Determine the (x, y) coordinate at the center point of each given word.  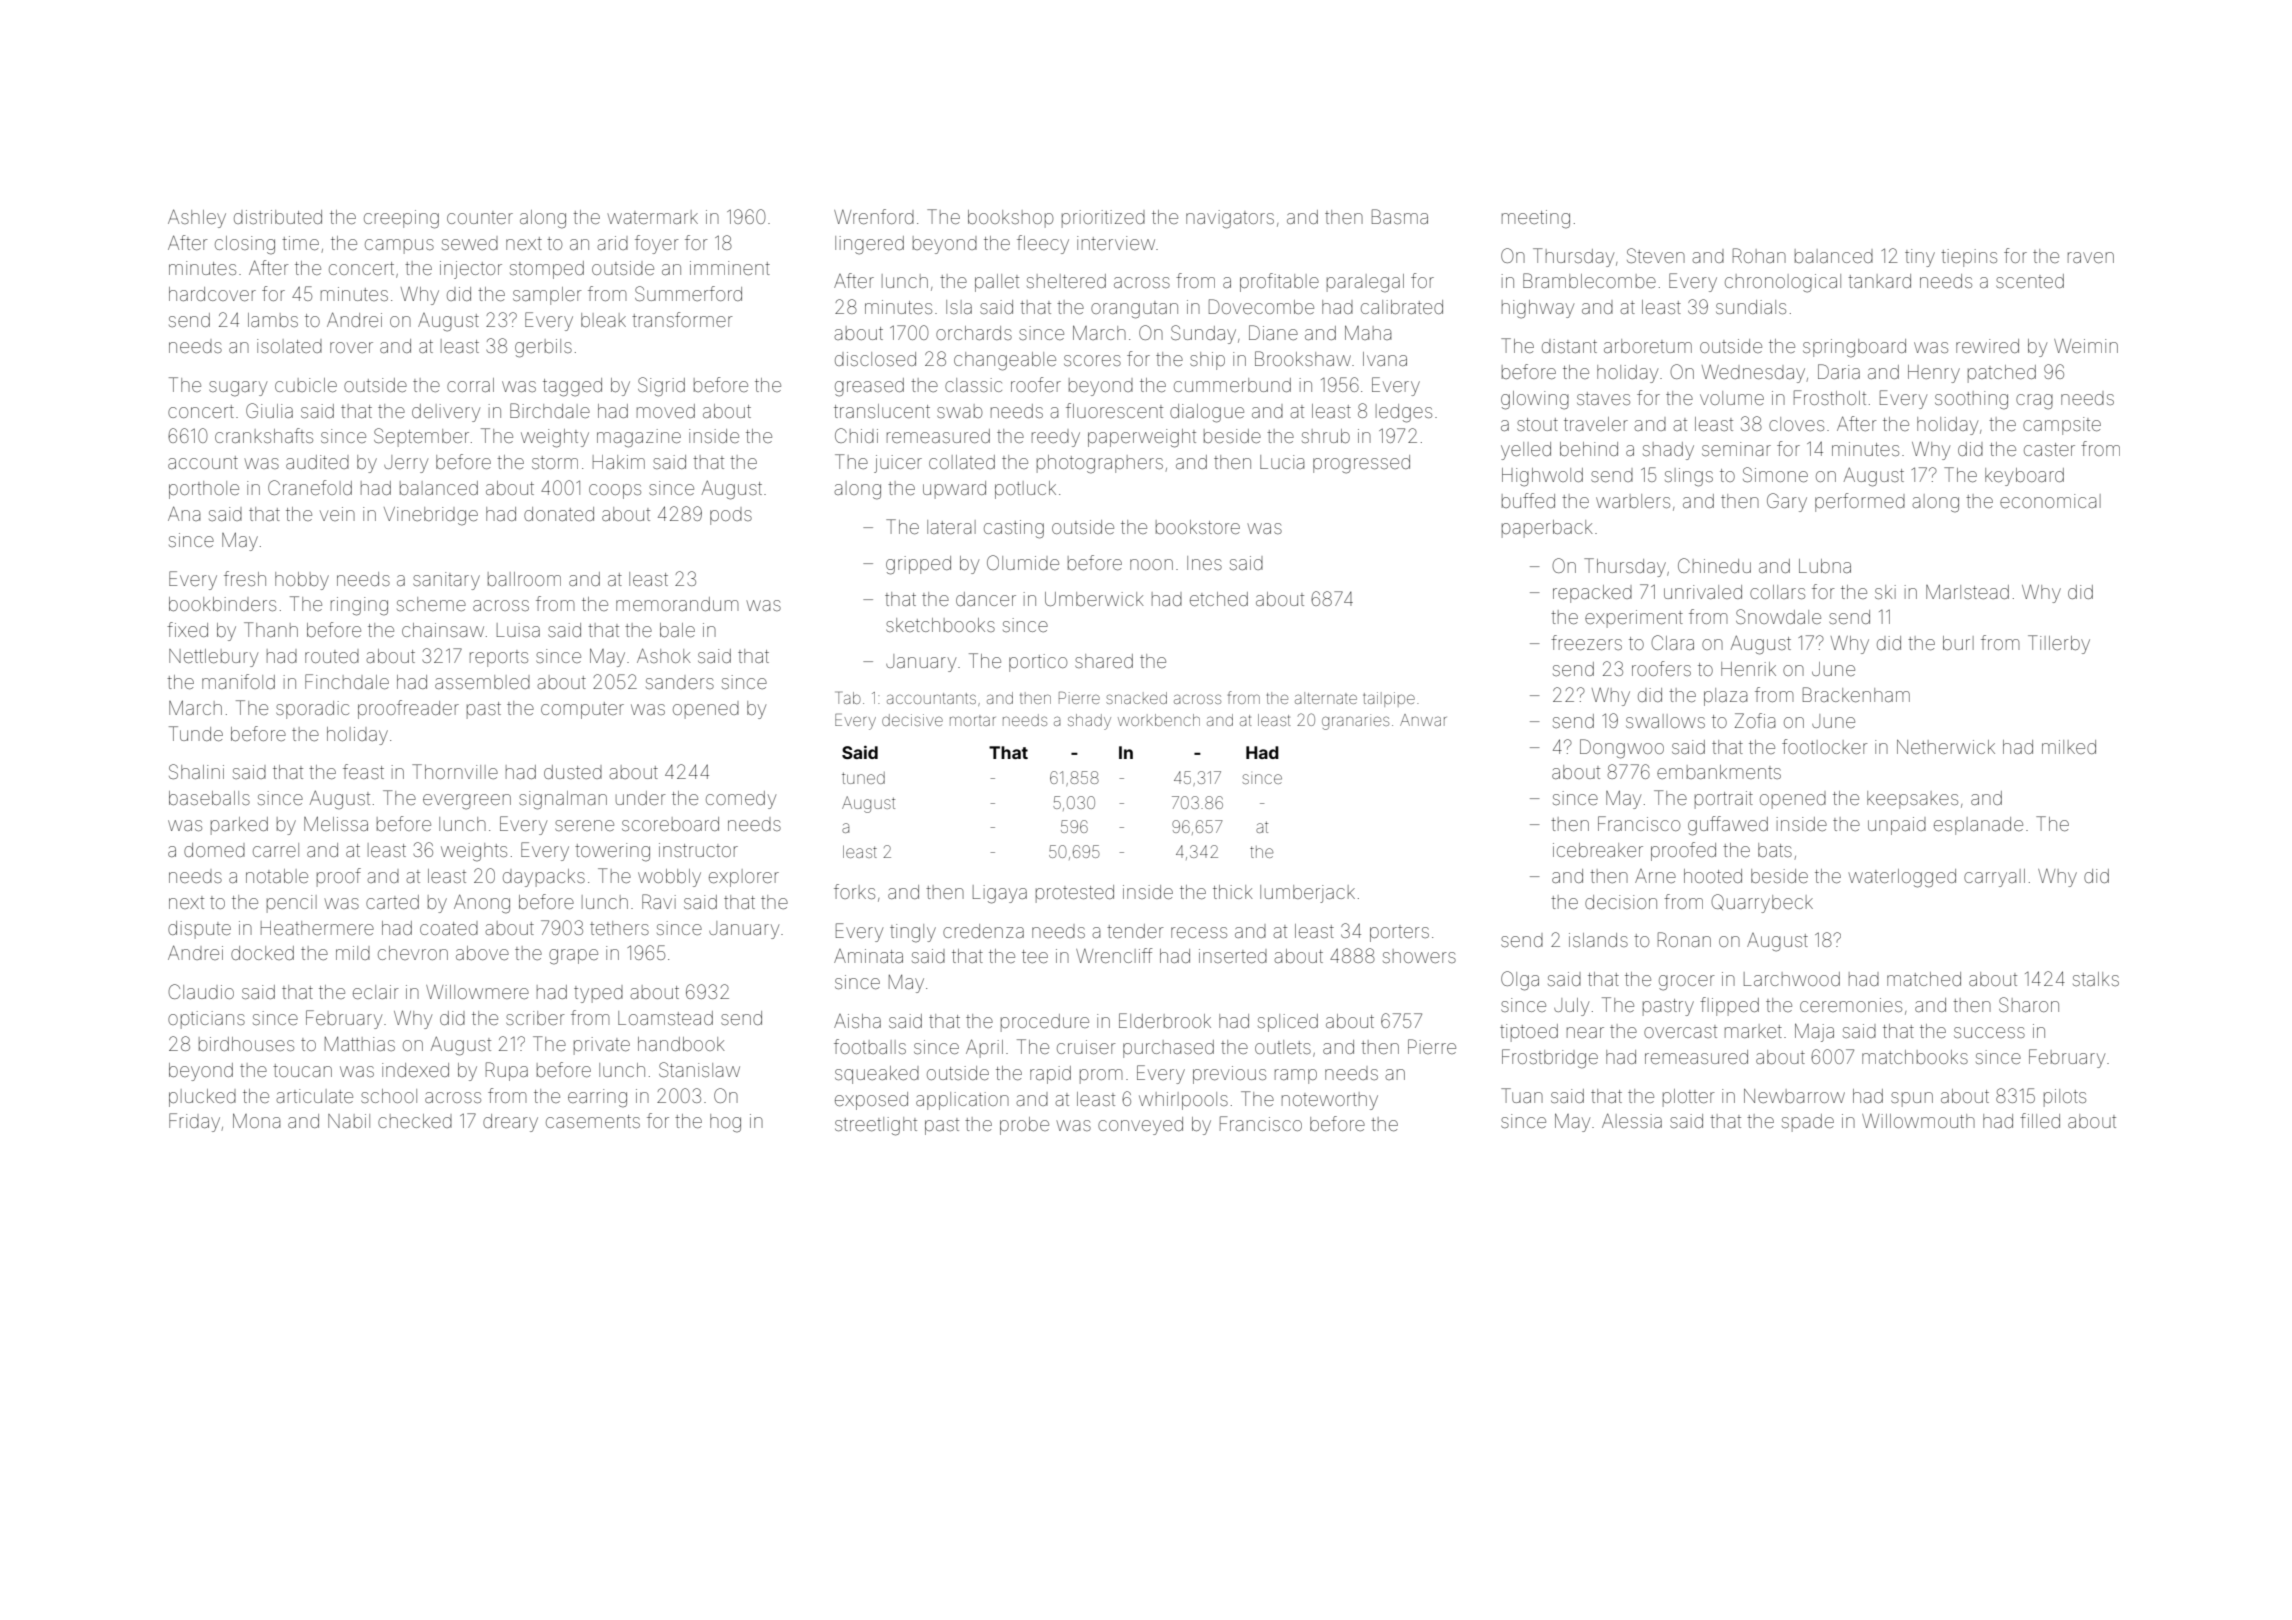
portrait (1724, 800)
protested (1075, 894)
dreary (510, 1123)
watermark (653, 217)
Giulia (269, 410)
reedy (1056, 438)
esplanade (1978, 826)
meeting (1536, 219)
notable (277, 876)
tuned (863, 778)
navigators (1230, 219)
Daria (1839, 371)
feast (363, 771)
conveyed (1140, 1126)
